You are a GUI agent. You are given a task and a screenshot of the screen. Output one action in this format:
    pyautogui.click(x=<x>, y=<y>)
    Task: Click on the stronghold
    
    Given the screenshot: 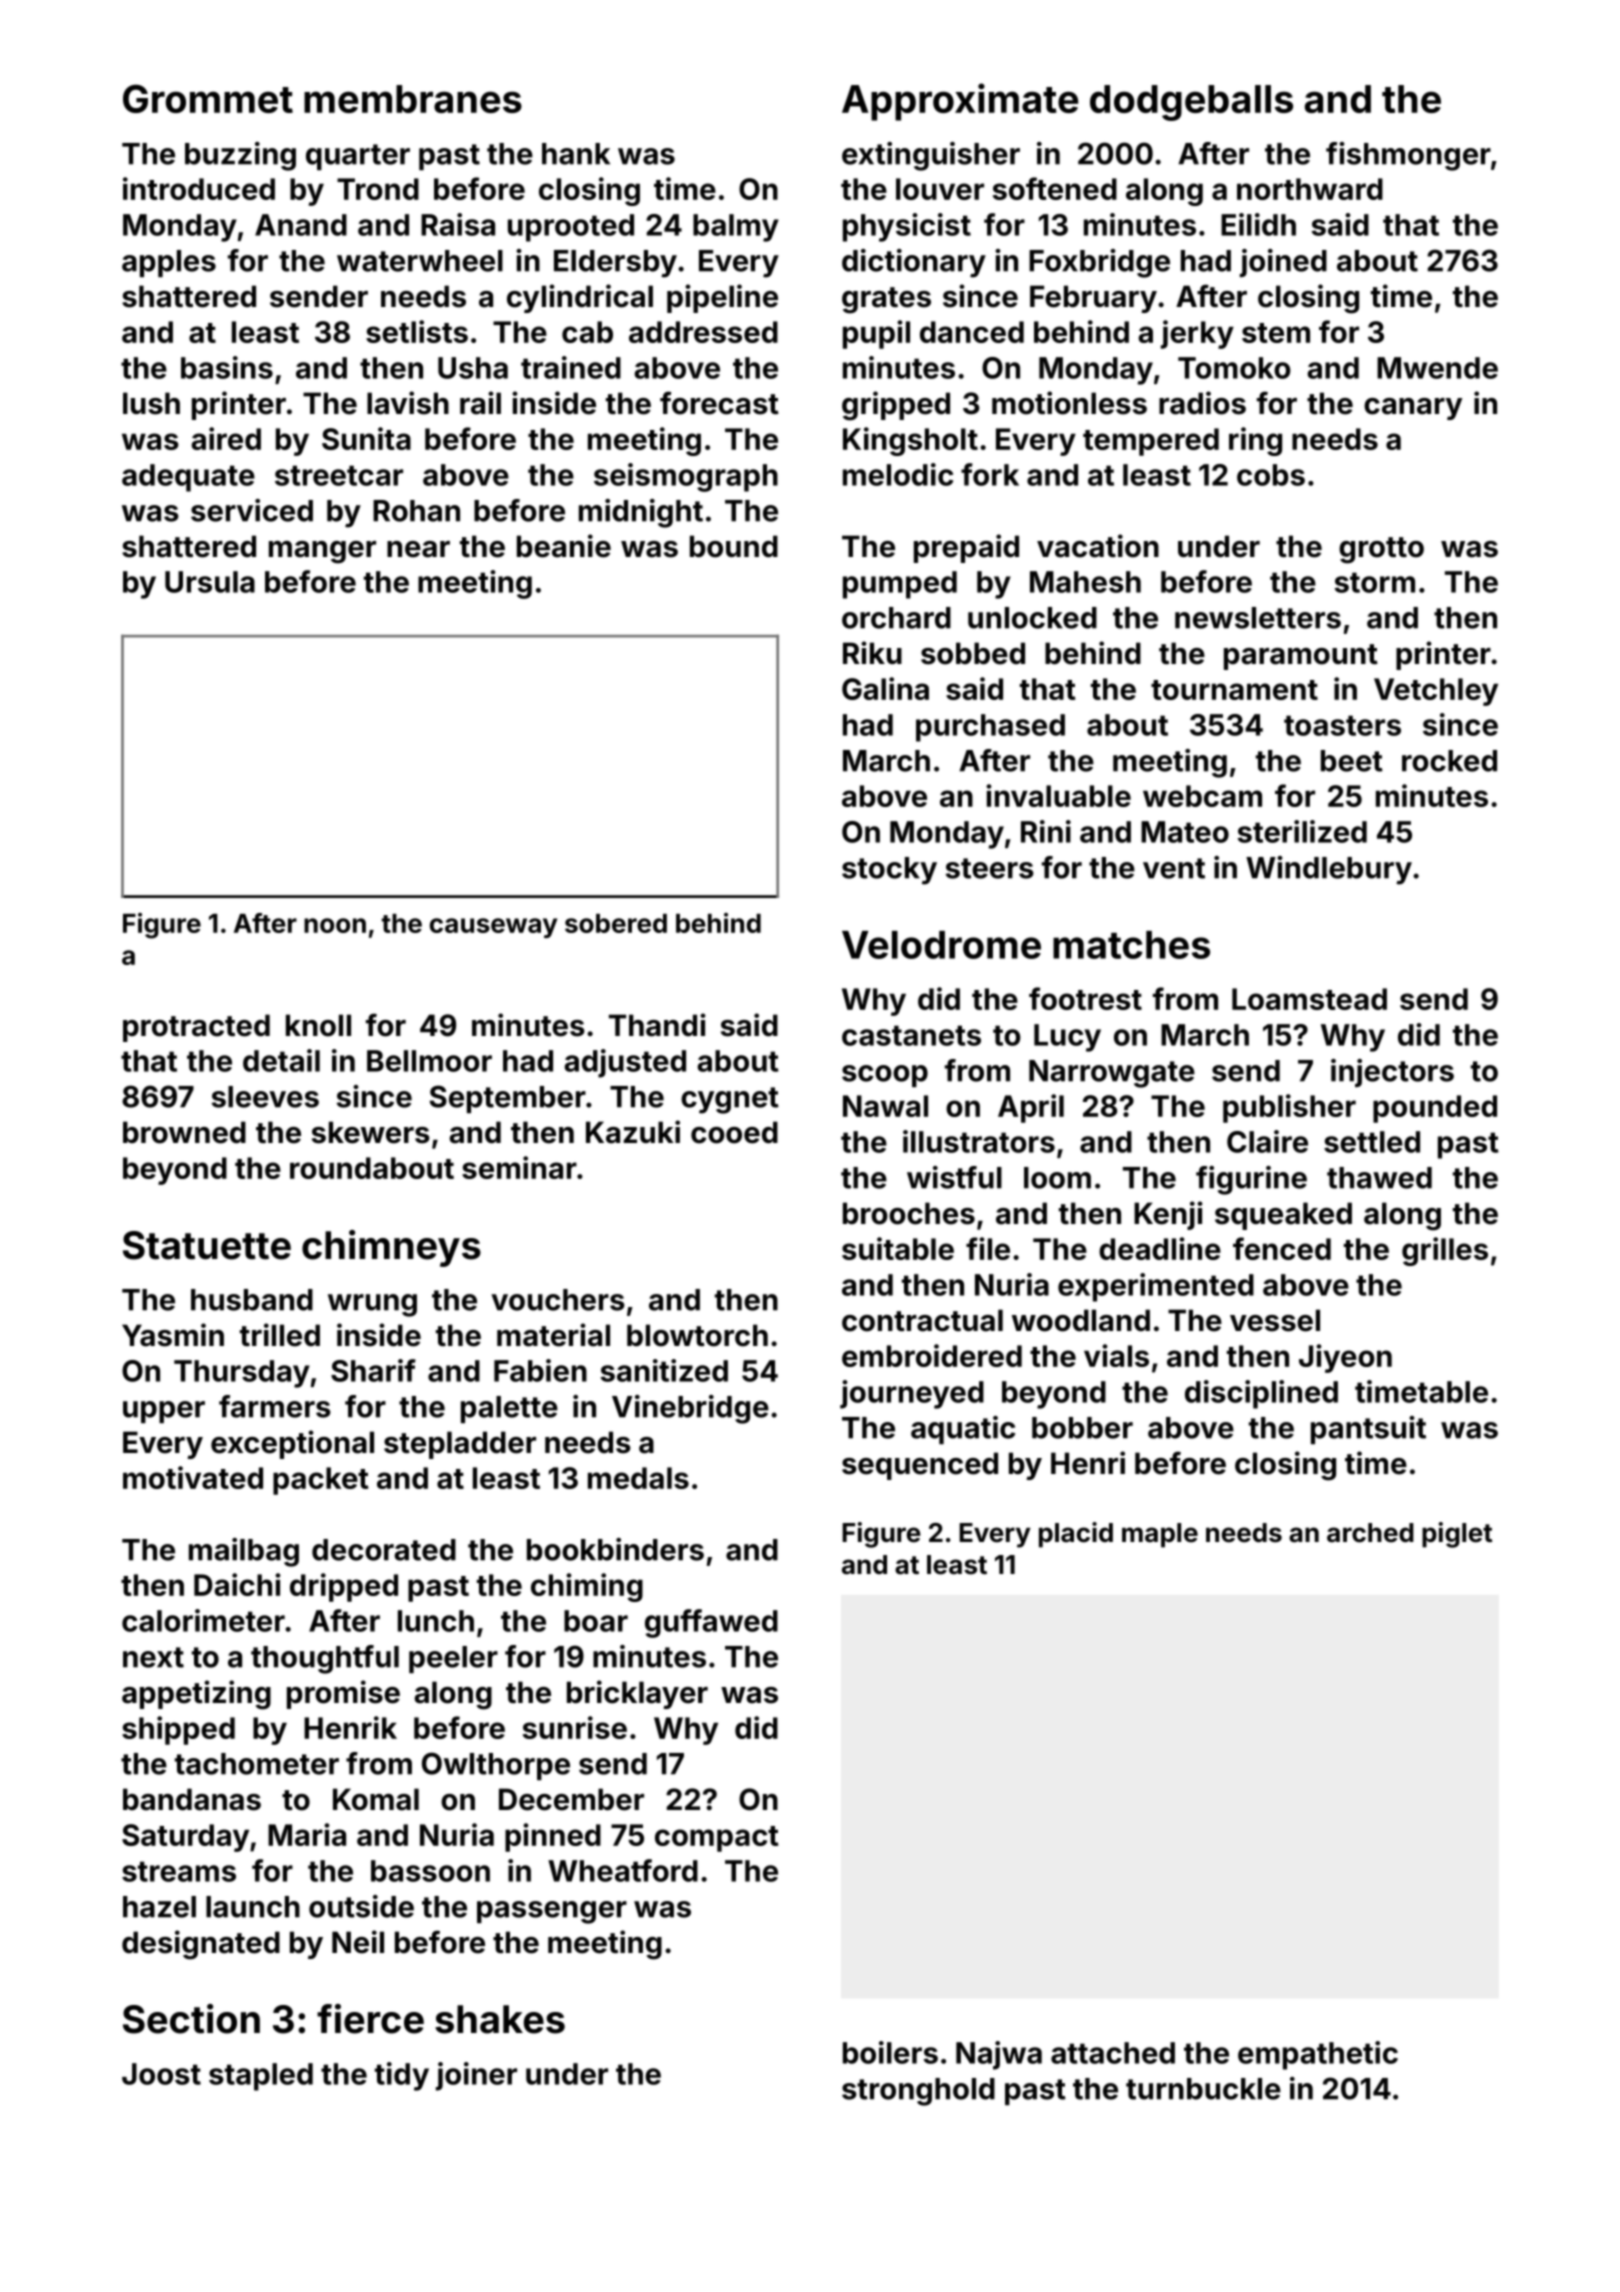 What is the action you would take?
    pyautogui.click(x=918, y=2092)
